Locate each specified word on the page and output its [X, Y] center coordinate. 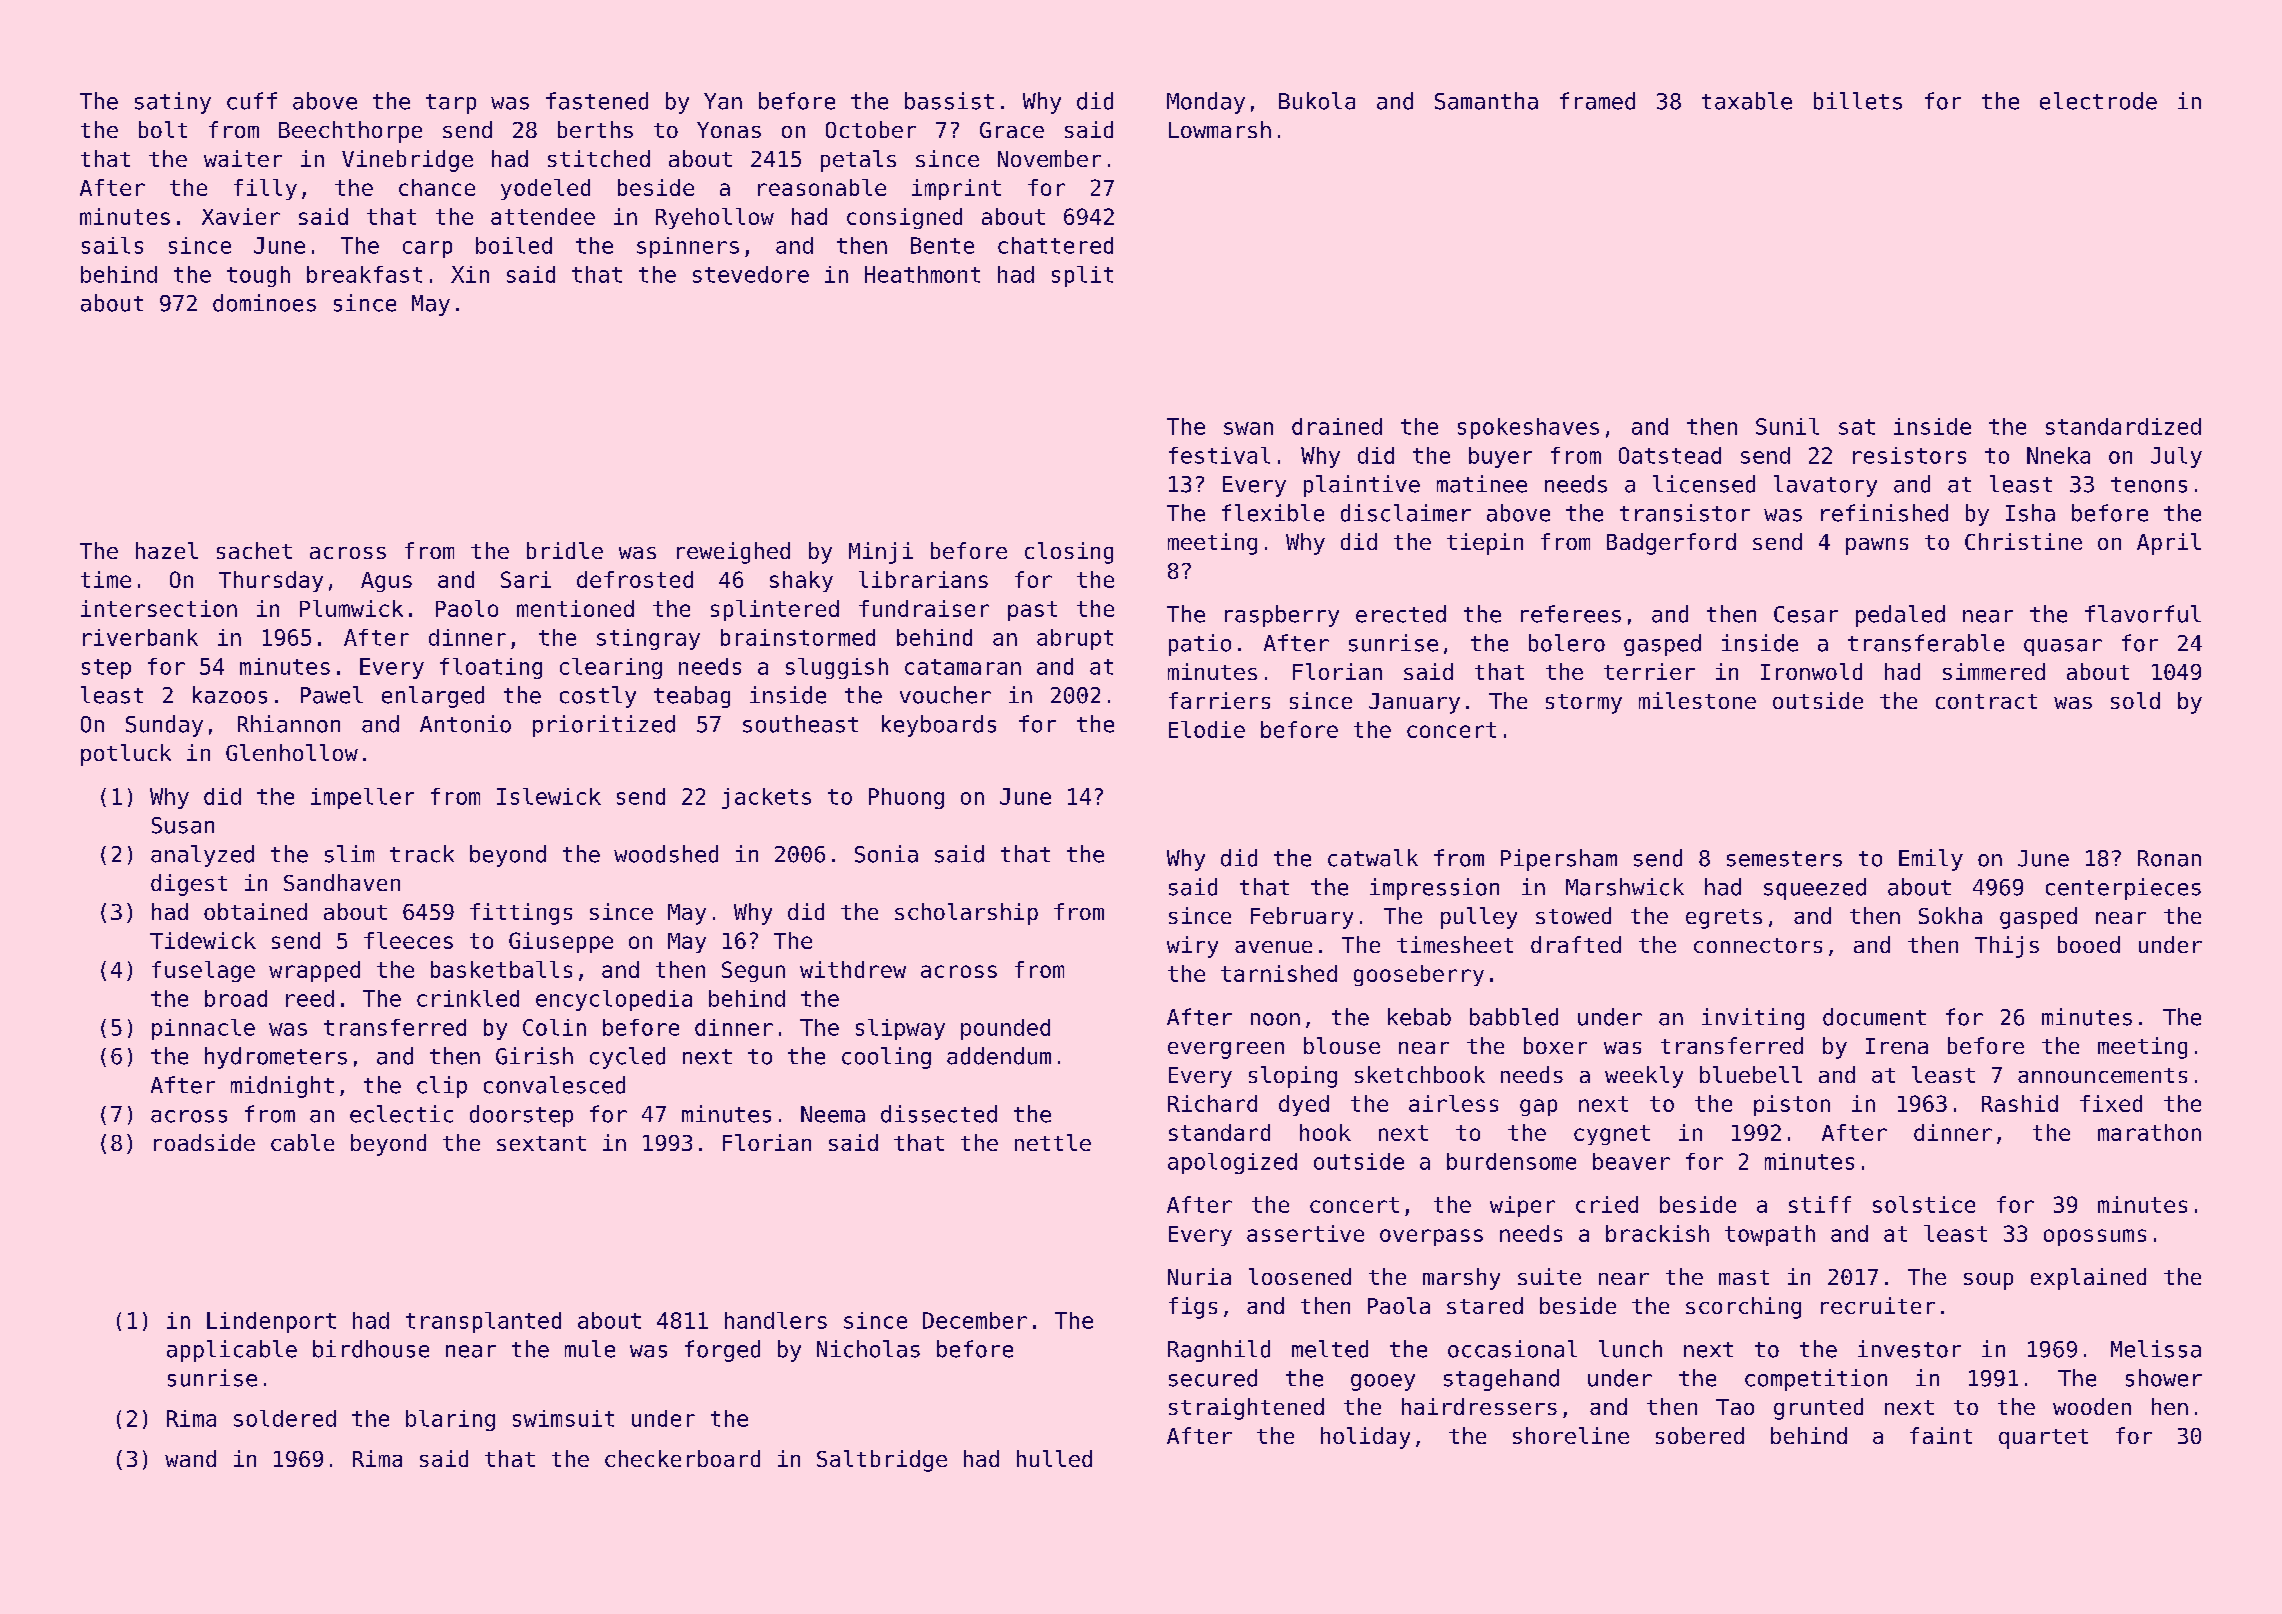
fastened [597, 101]
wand [190, 1458]
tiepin [1485, 544]
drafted [1576, 944]
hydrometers [276, 1058]
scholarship [966, 914]
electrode [2098, 101]
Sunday [164, 726]
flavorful [2143, 614]
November [1049, 158]
